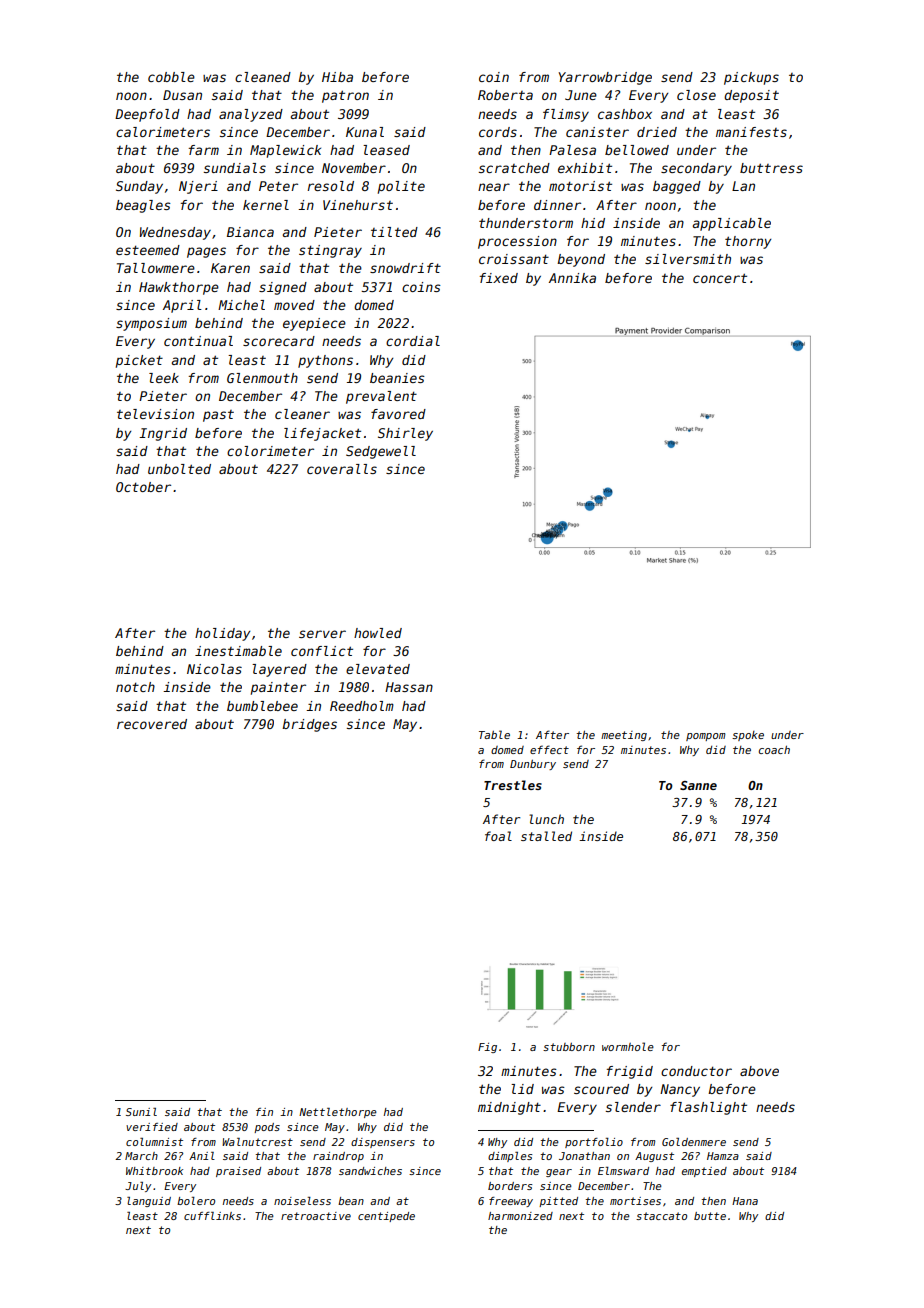 The image size is (924, 1308). What do you see at coordinates (212, 1216) in the screenshot?
I see `cufflinks` at bounding box center [212, 1216].
